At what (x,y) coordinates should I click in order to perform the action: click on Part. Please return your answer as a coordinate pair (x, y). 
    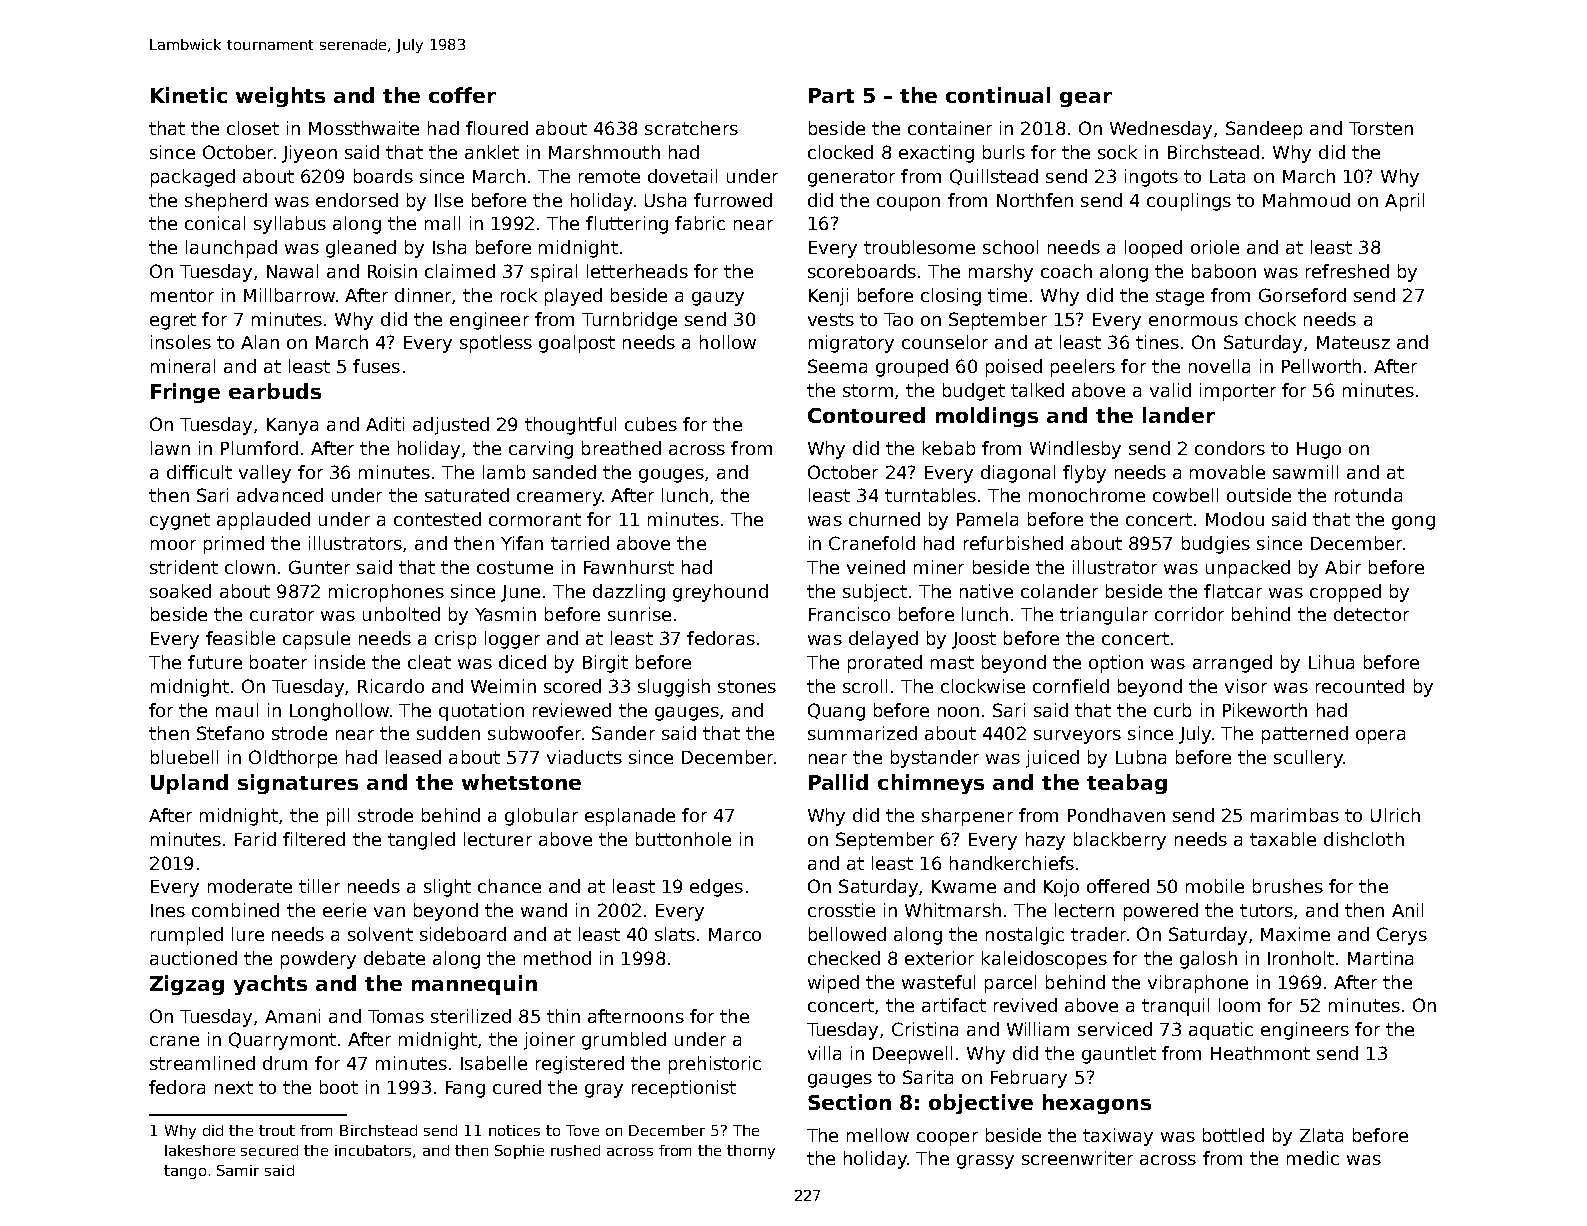
    Looking at the image, I should click on (831, 95).
